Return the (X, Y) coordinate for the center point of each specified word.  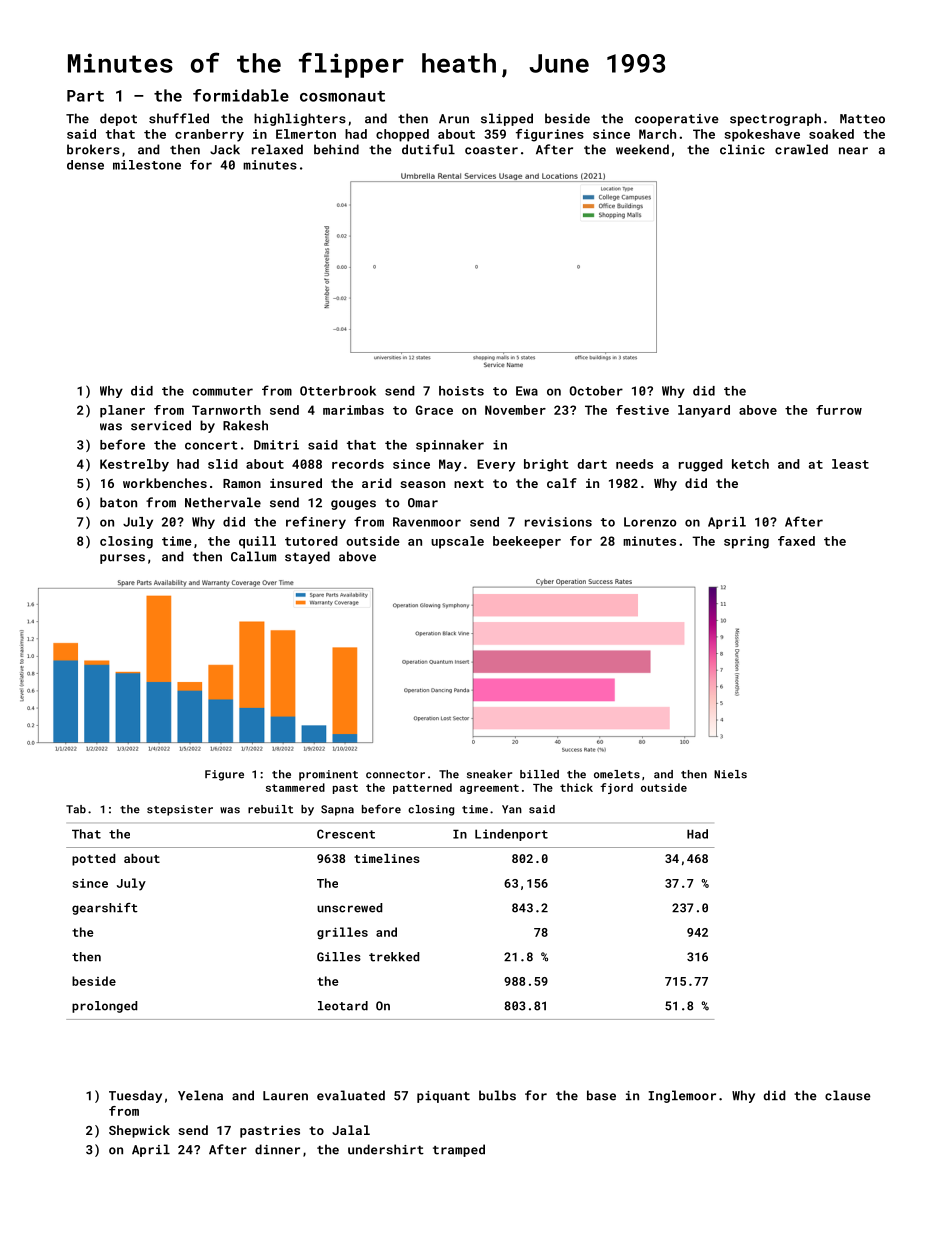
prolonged (104, 1007)
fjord (616, 788)
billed (539, 774)
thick (576, 787)
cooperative (677, 120)
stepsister (180, 810)
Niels (730, 774)
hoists (461, 391)
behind (336, 149)
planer (122, 411)
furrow (839, 410)
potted (93, 860)
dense (85, 165)
